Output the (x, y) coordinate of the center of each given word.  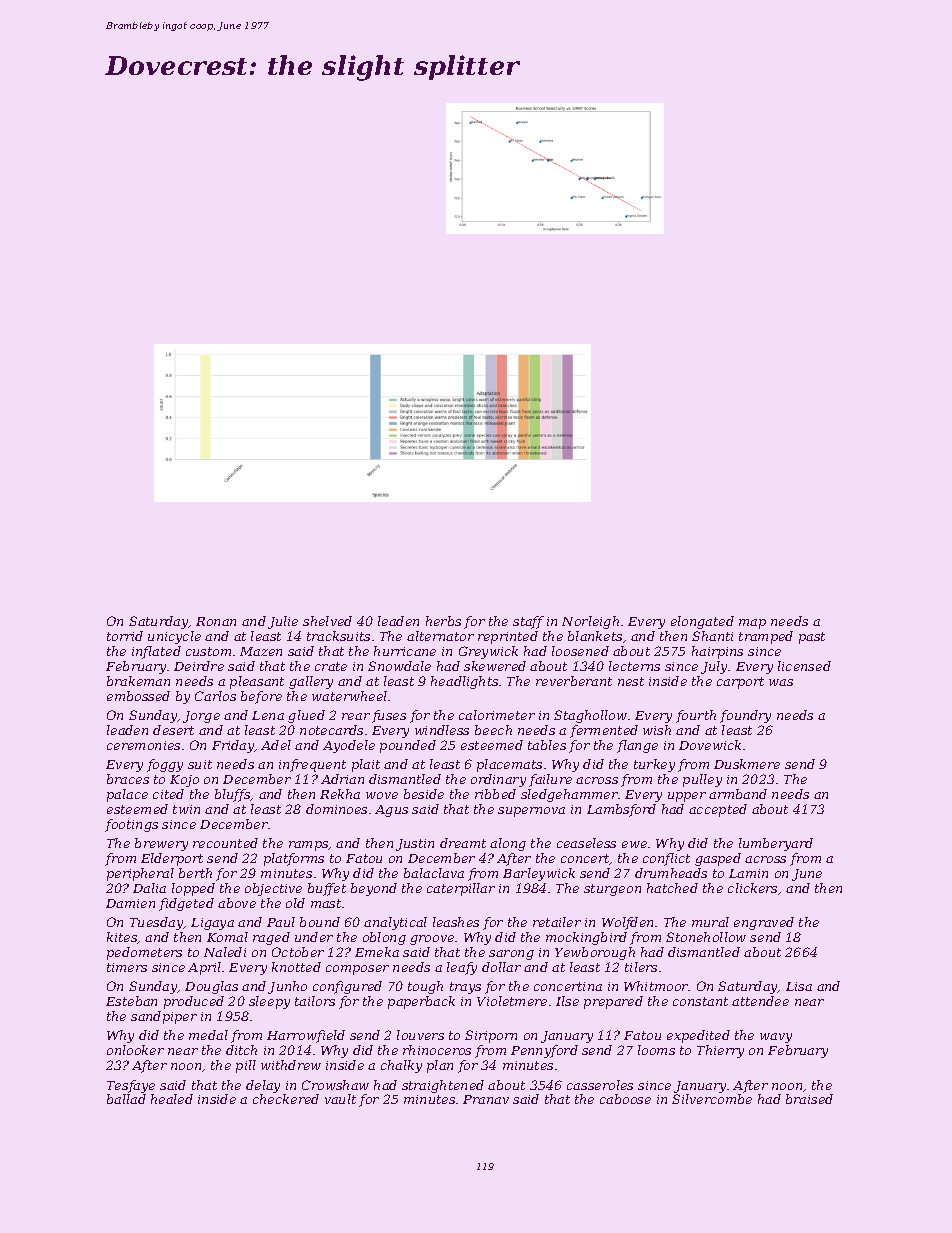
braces (128, 779)
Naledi (225, 952)
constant (700, 1001)
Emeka (377, 952)
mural (710, 922)
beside (424, 794)
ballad (126, 1099)
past (812, 638)
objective (273, 889)
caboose (625, 1099)
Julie (283, 622)
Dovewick (710, 745)
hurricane (405, 651)
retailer (557, 922)
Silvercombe (712, 1099)
